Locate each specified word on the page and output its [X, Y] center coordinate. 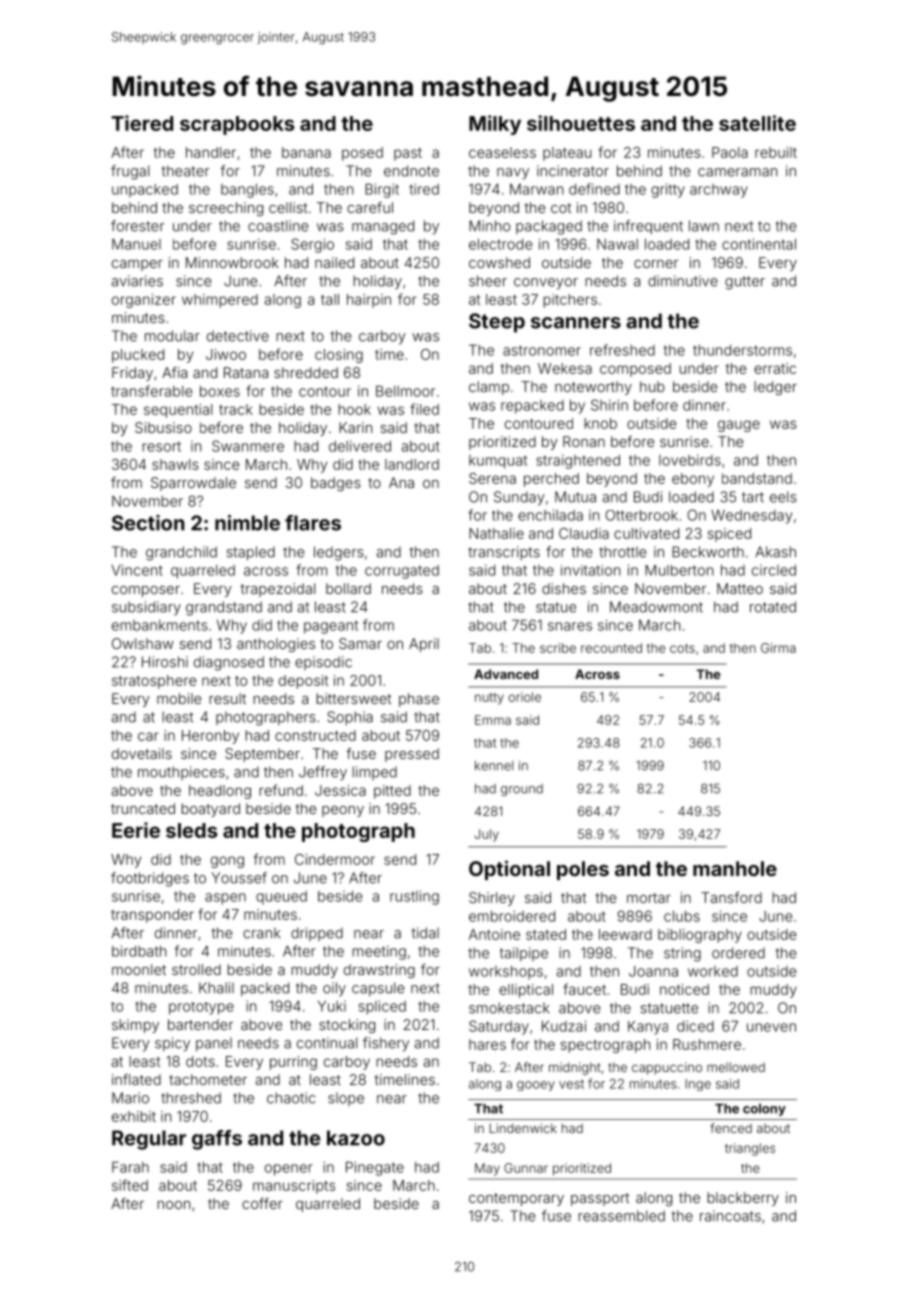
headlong [220, 792]
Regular [149, 1140]
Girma [778, 648]
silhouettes [581, 123]
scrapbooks [237, 125]
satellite [757, 123]
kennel [494, 766]
